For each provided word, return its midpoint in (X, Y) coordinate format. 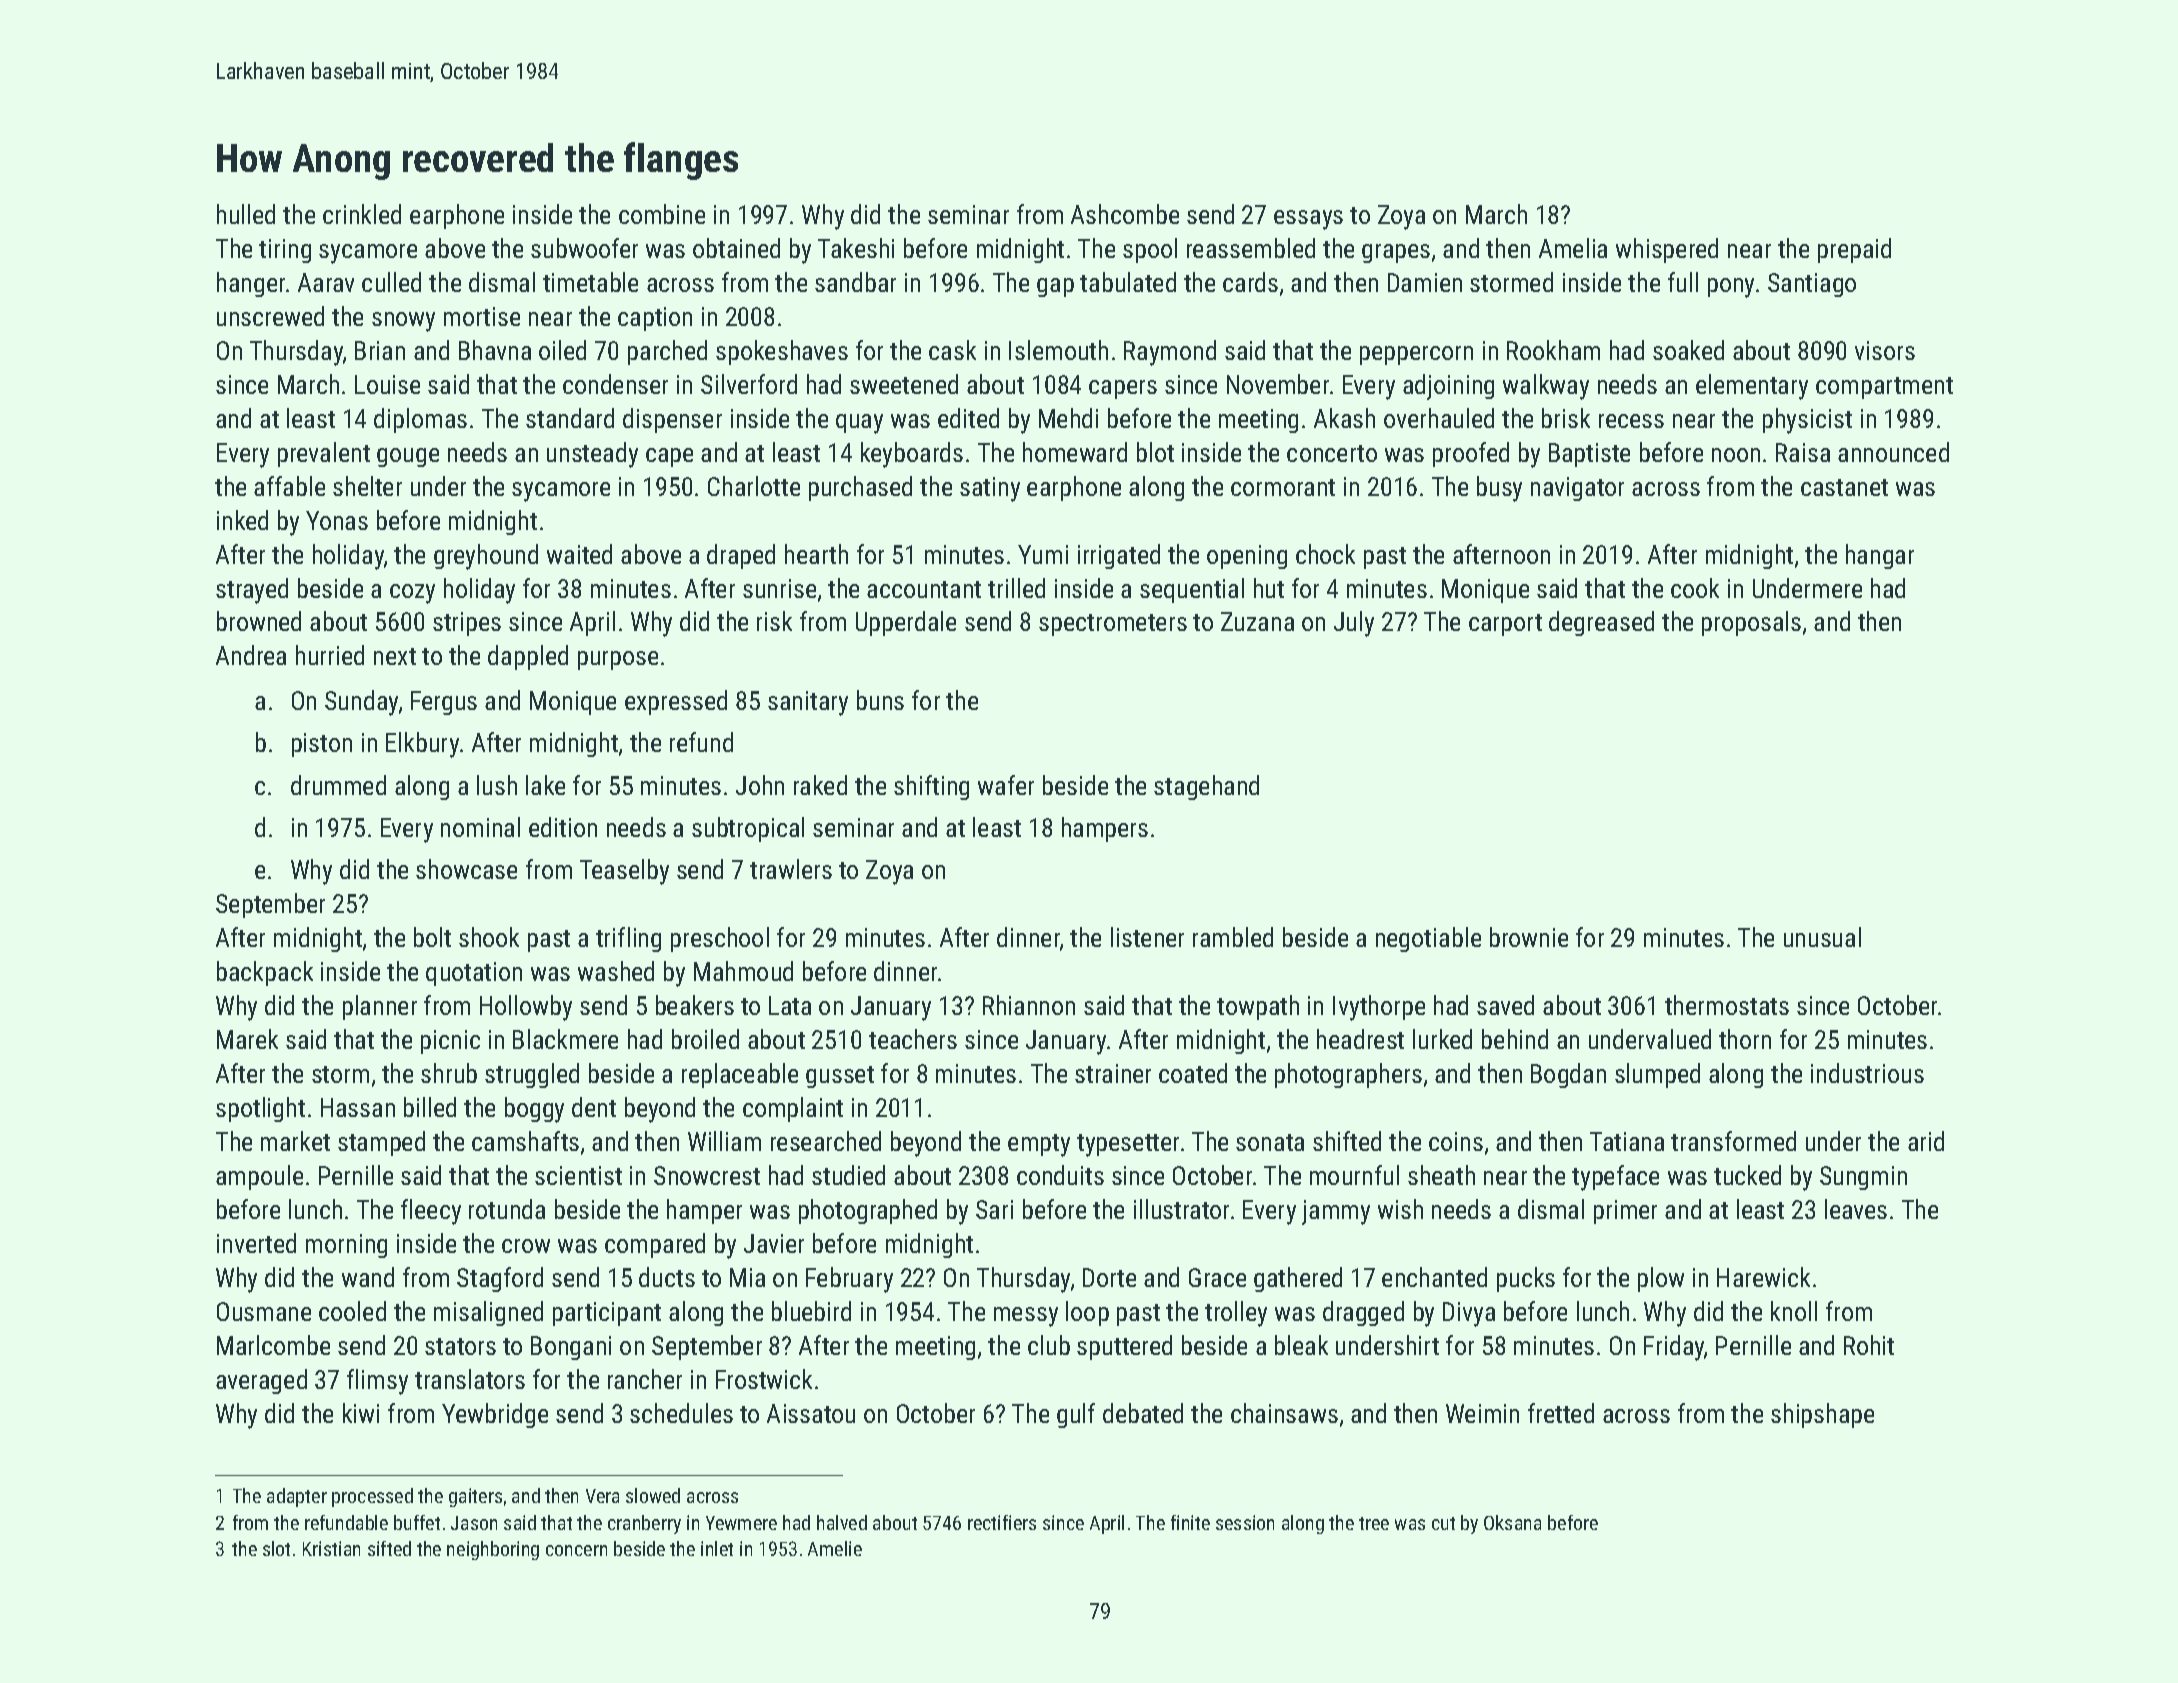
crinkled (362, 214)
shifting (931, 787)
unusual (1822, 937)
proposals (1751, 623)
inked (242, 520)
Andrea (251, 655)
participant (607, 1314)
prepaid (1854, 250)
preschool (720, 939)
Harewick (1763, 1277)
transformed (1733, 1141)
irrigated (1119, 556)
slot (276, 1548)
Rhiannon (1029, 1005)
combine (662, 214)
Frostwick (764, 1379)
